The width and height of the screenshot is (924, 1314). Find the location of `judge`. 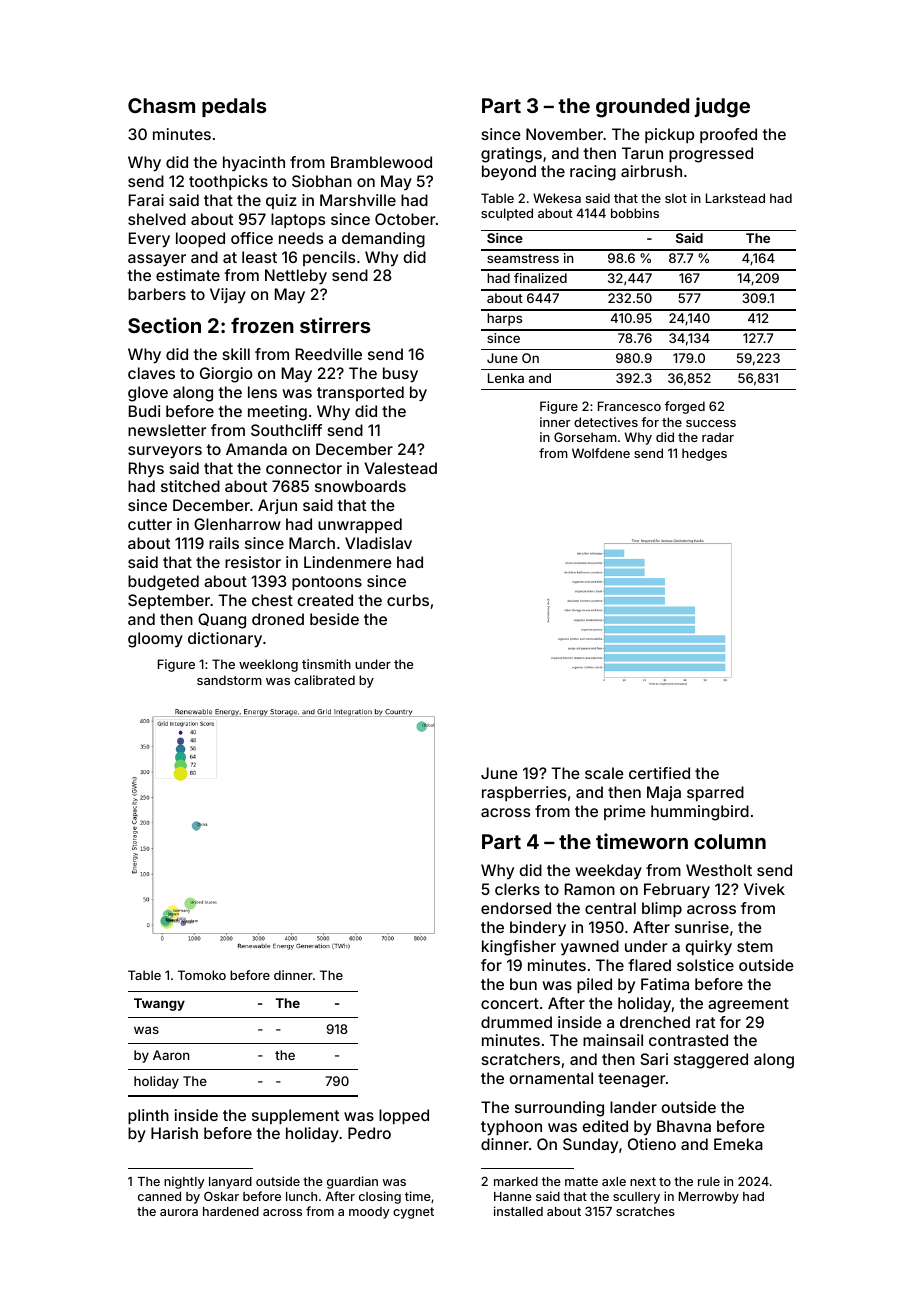

judge is located at coordinates (722, 107).
